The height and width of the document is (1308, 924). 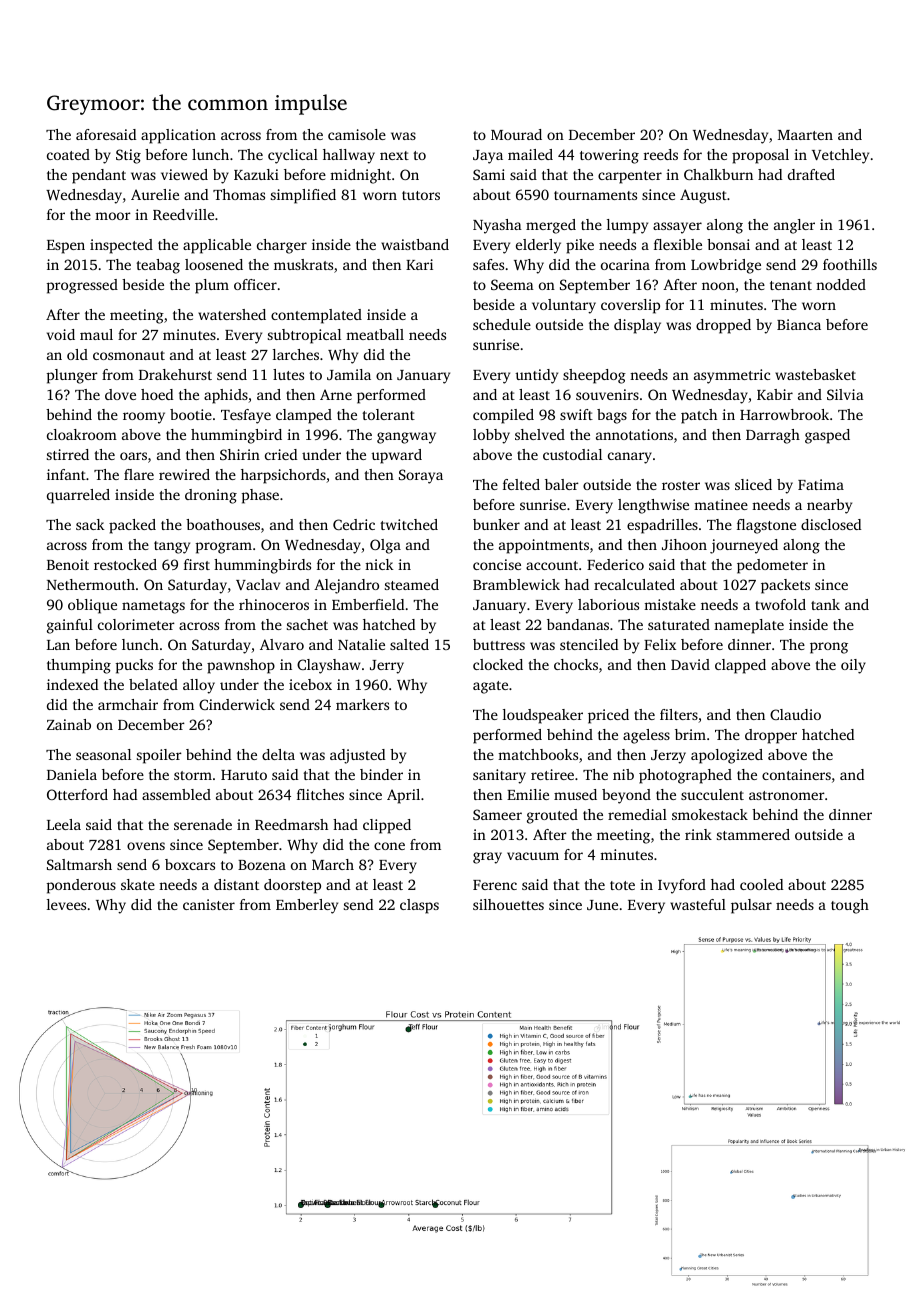 I want to click on sack, so click(x=90, y=524).
